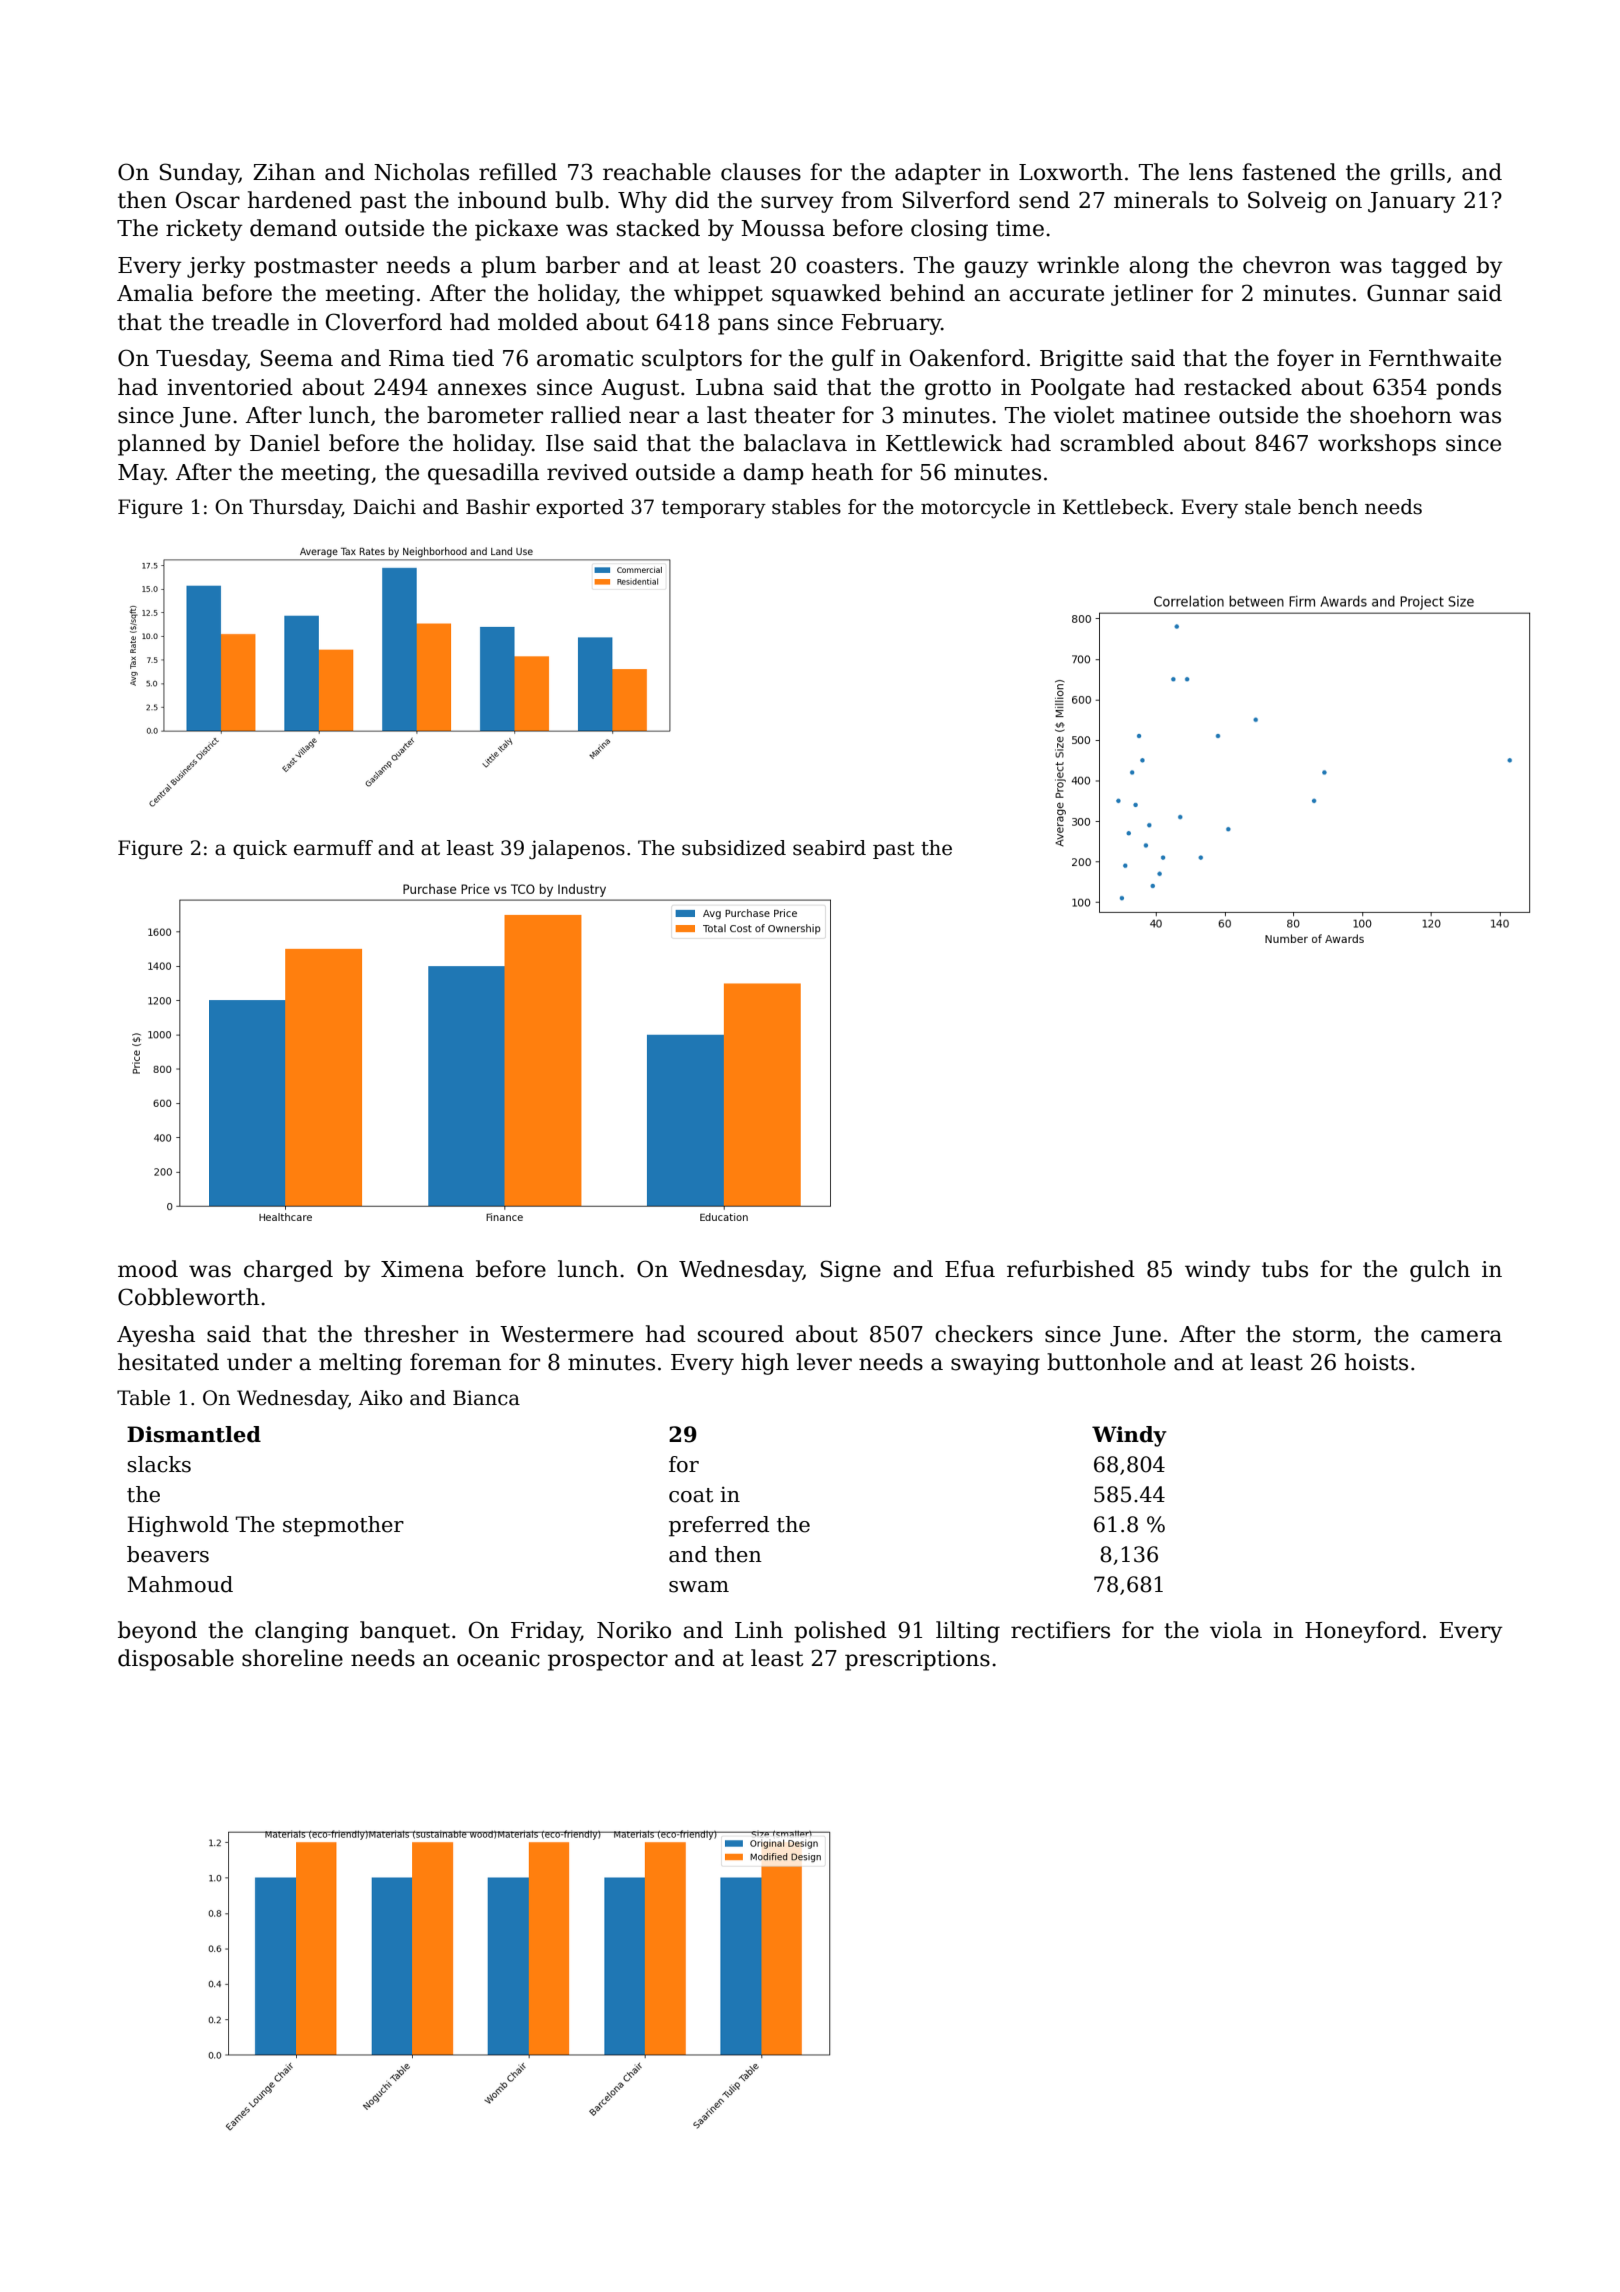 The height and width of the document is (2292, 1620). I want to click on temporary, so click(714, 510).
